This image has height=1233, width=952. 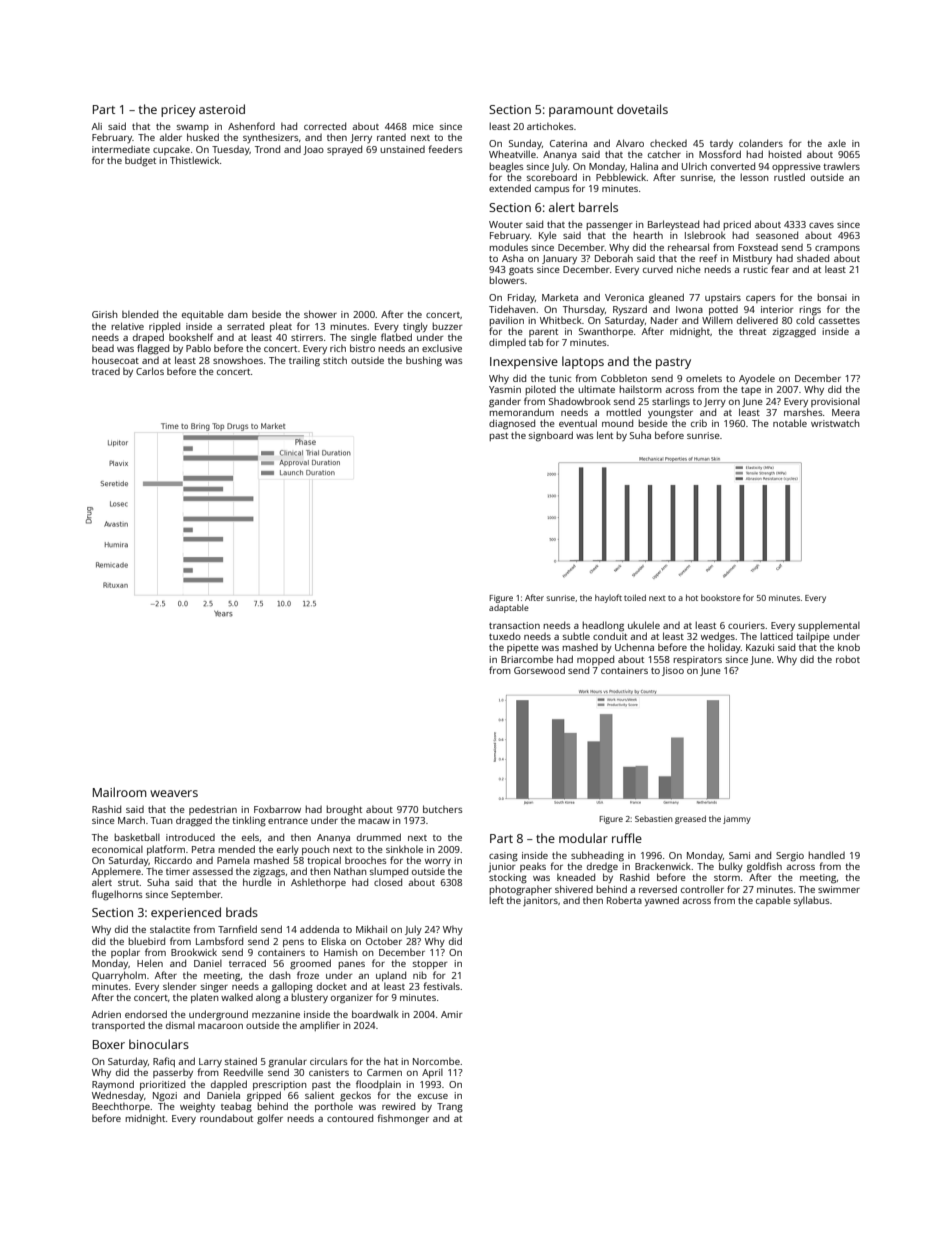 What do you see at coordinates (739, 855) in the image?
I see `Sami` at bounding box center [739, 855].
